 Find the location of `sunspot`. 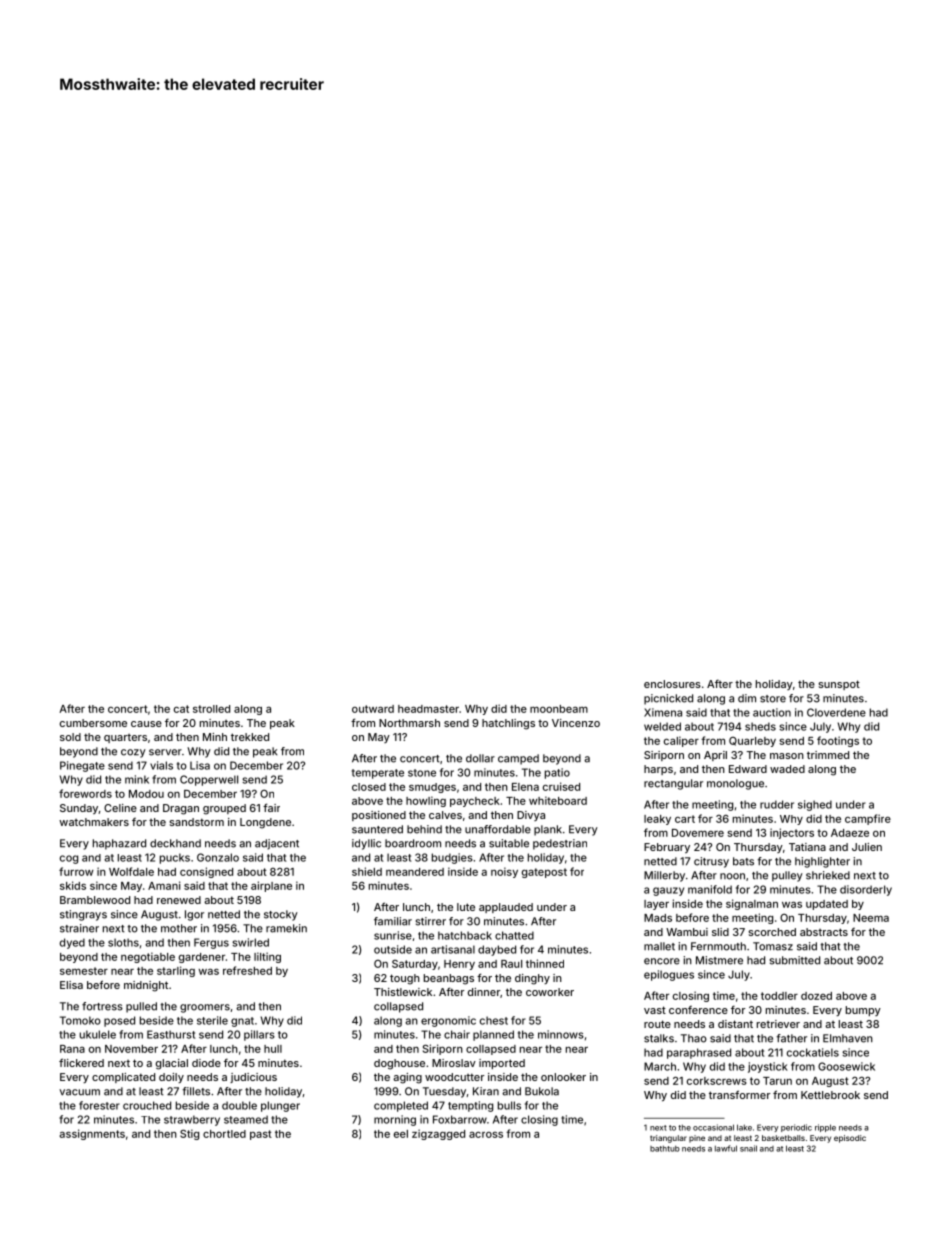

sunspot is located at coordinates (839, 685).
